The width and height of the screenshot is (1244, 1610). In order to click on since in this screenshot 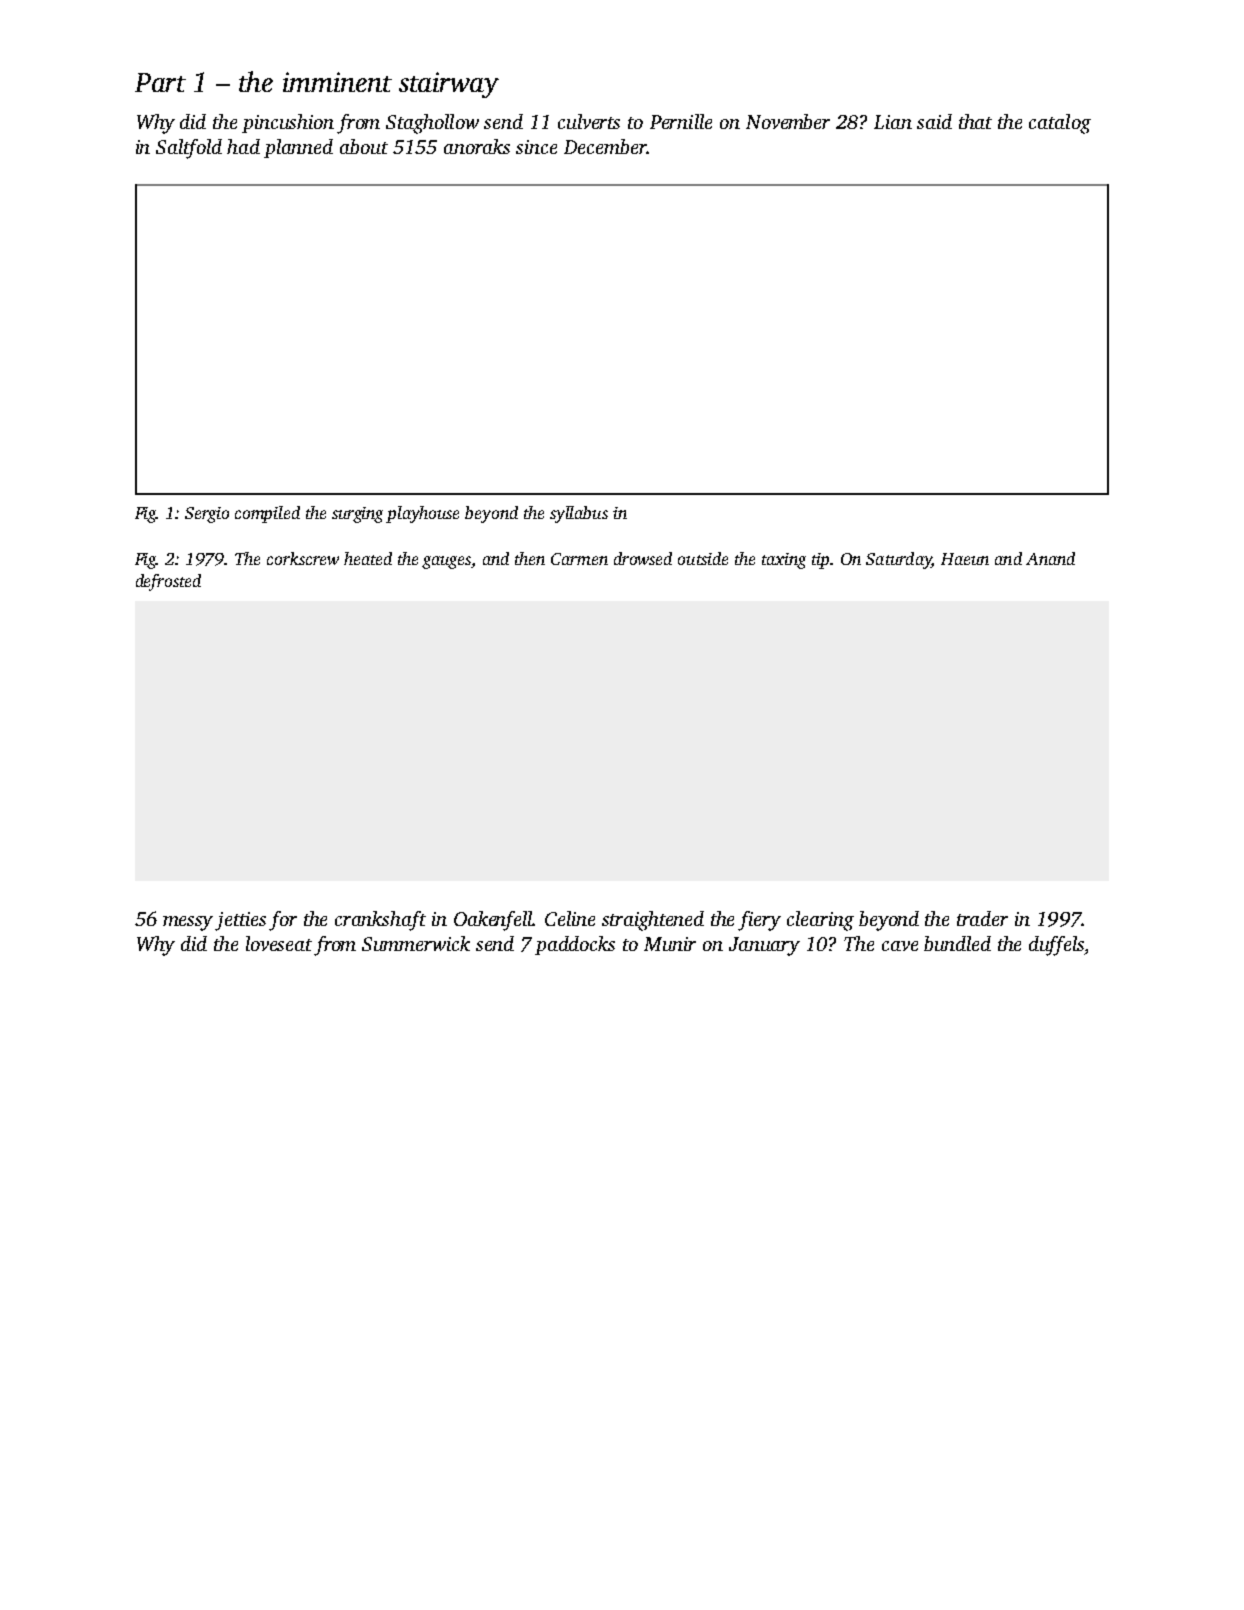, I will do `click(536, 147)`.
